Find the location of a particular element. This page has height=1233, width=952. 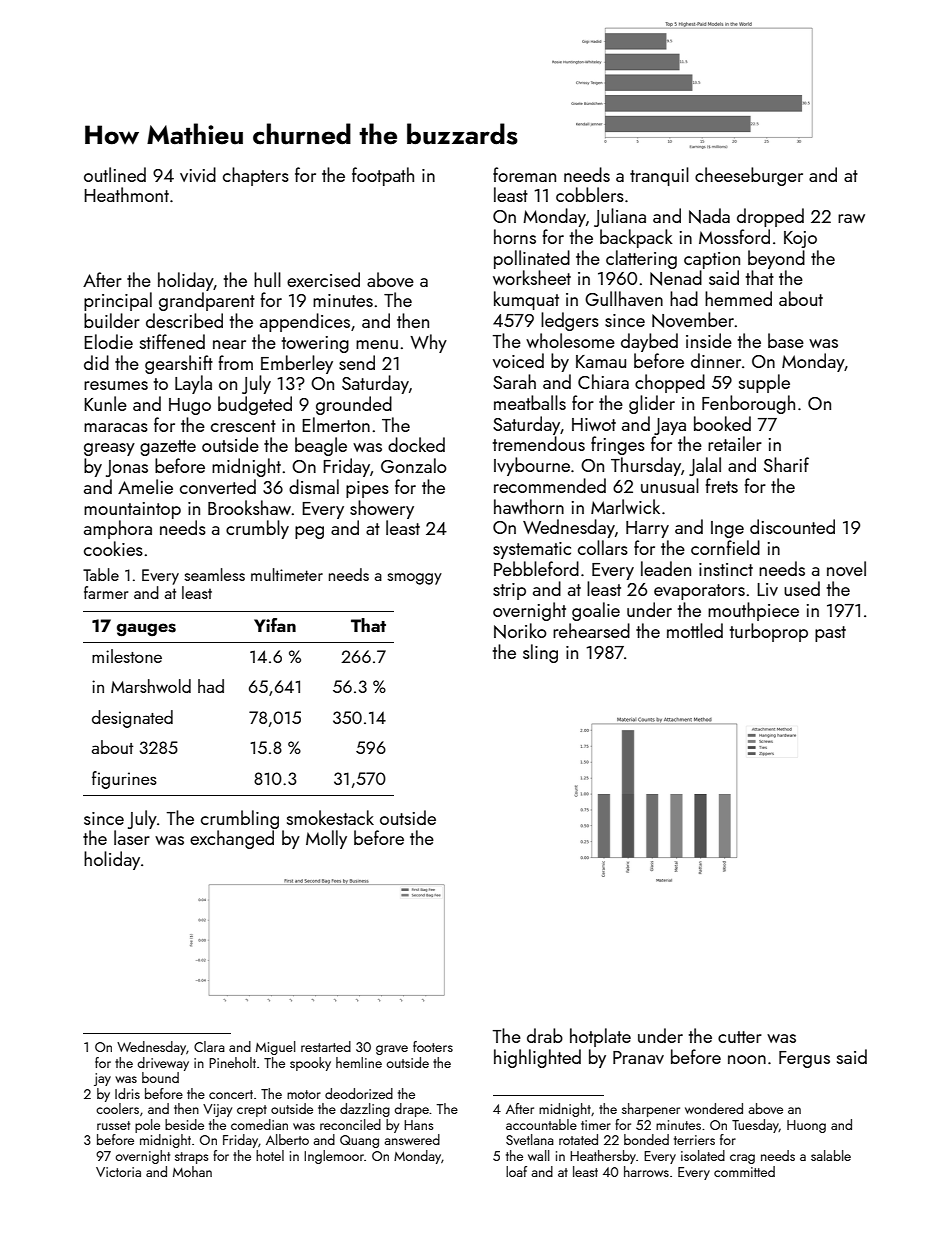

drab is located at coordinates (545, 1035).
